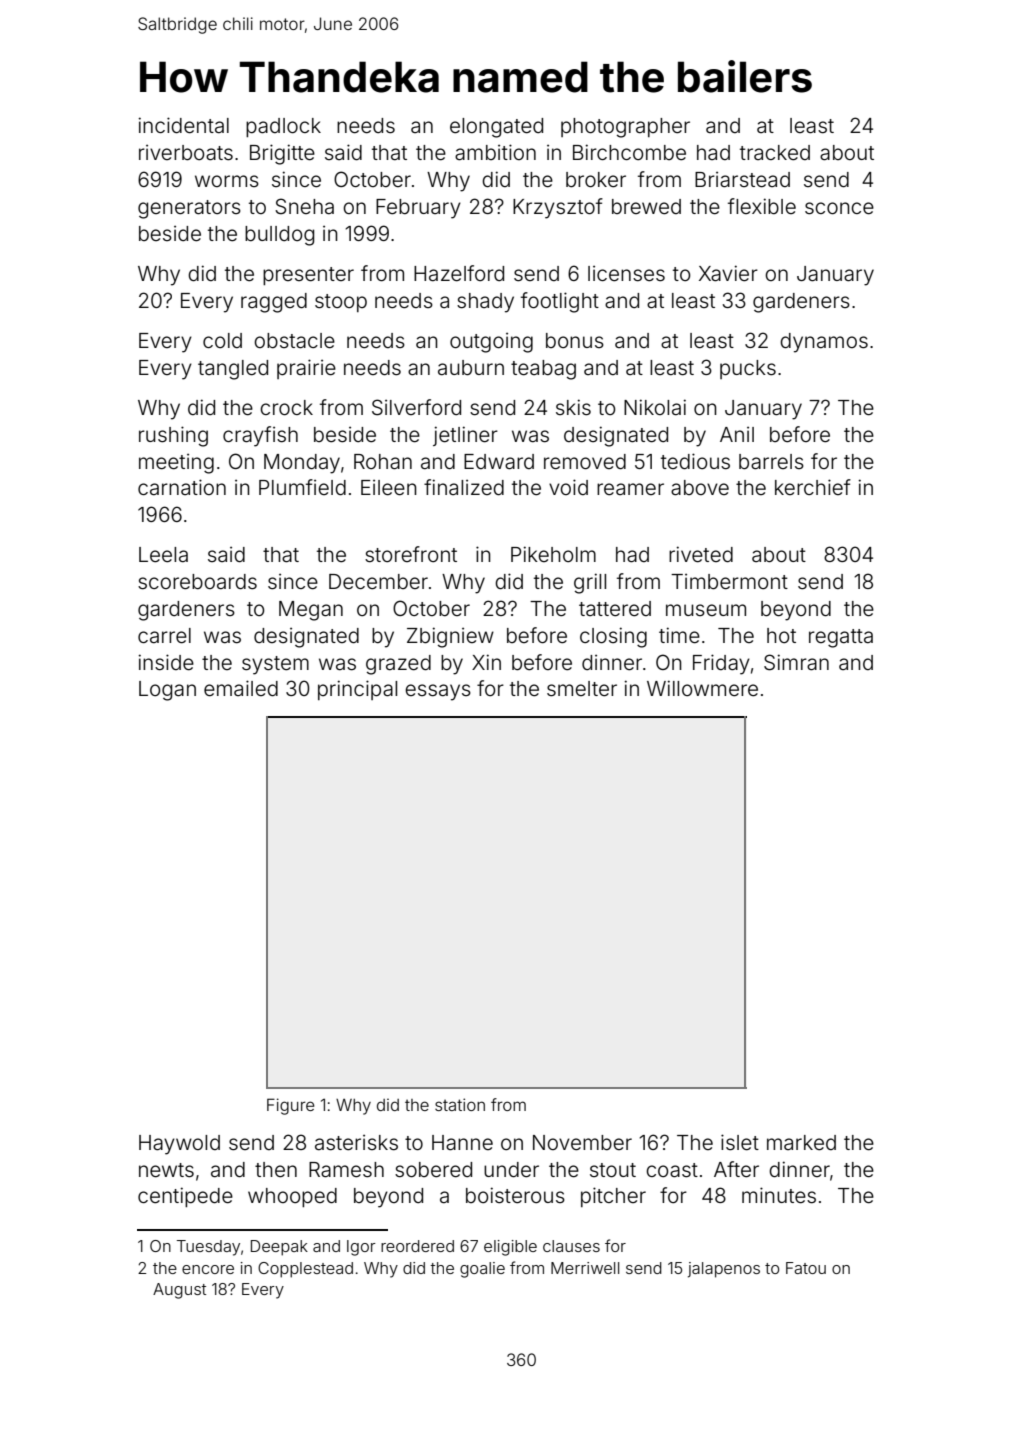 The height and width of the image is (1437, 1012). Describe the element at coordinates (179, 1145) in the image. I see `Haywold` at that location.
